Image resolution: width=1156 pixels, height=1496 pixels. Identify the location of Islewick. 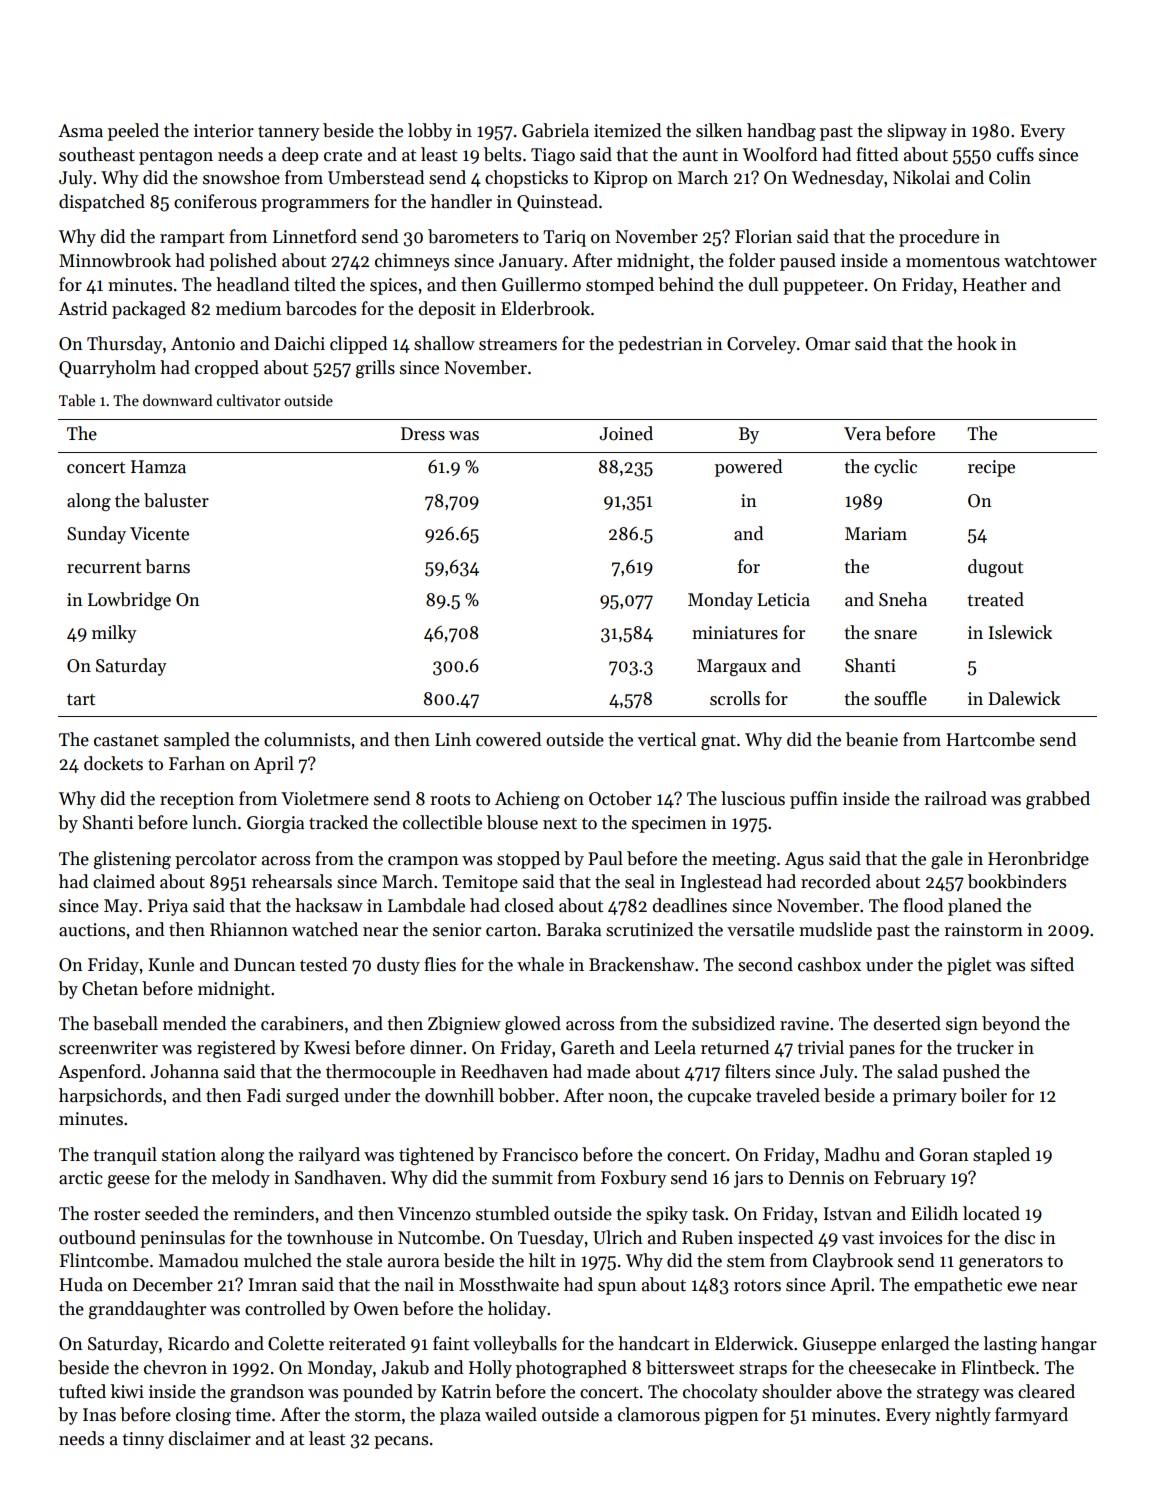
(1020, 632).
